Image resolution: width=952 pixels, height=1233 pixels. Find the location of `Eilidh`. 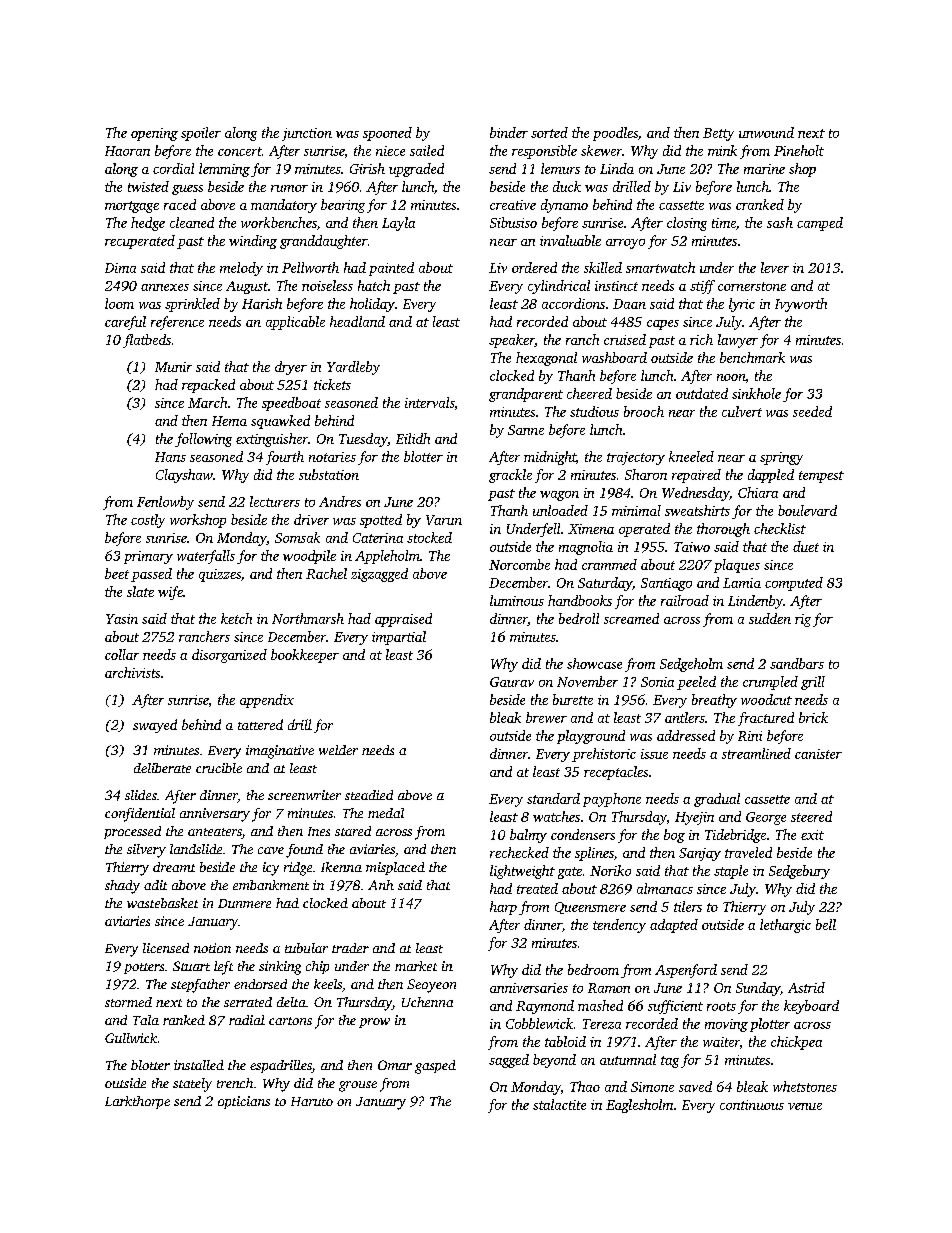

Eilidh is located at coordinates (413, 438).
